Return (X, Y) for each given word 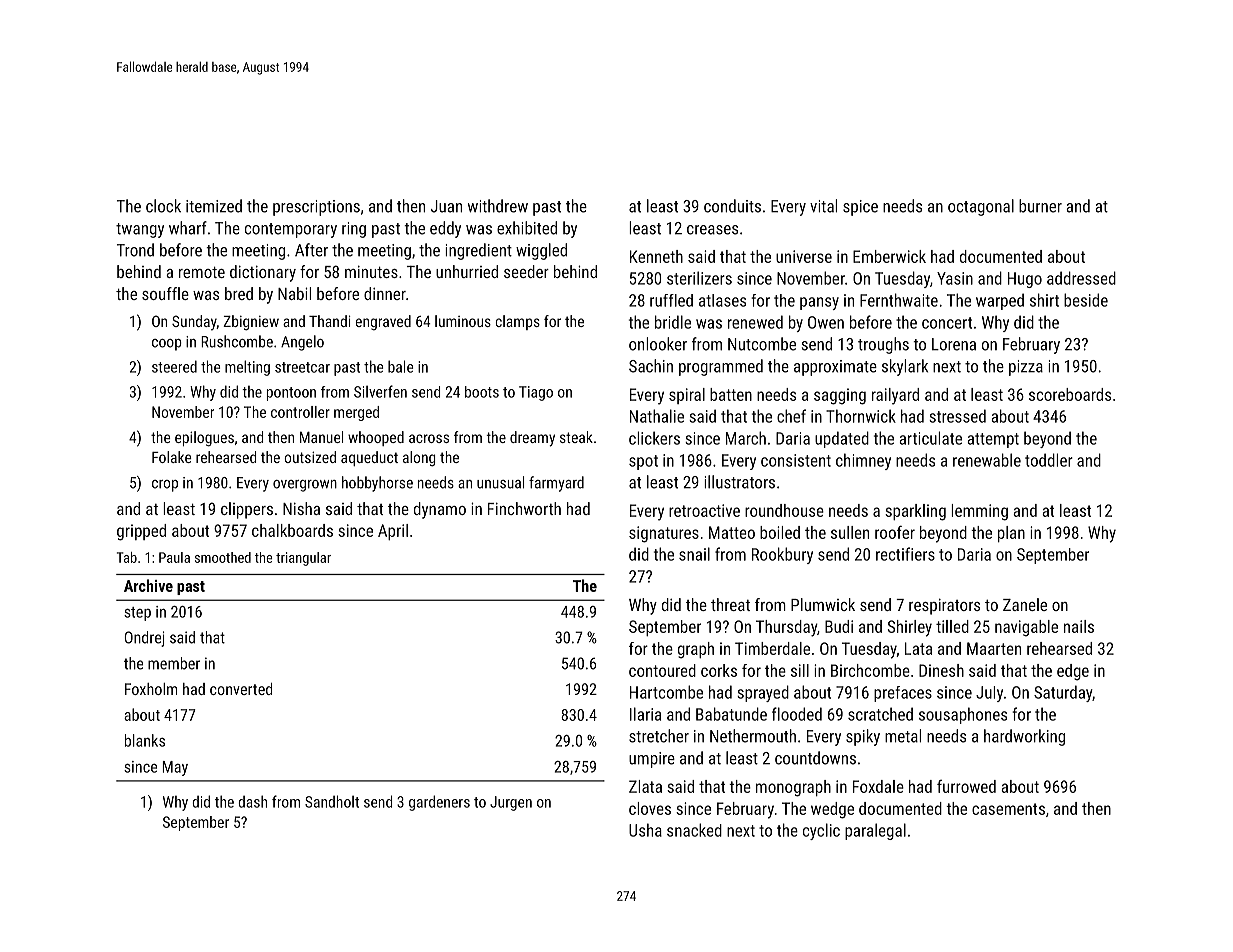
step (137, 614)
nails (1079, 626)
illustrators (739, 482)
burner (1040, 206)
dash (252, 801)
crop (165, 486)
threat (730, 604)
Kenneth (656, 256)
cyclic (821, 831)
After (311, 250)
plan (1011, 534)
